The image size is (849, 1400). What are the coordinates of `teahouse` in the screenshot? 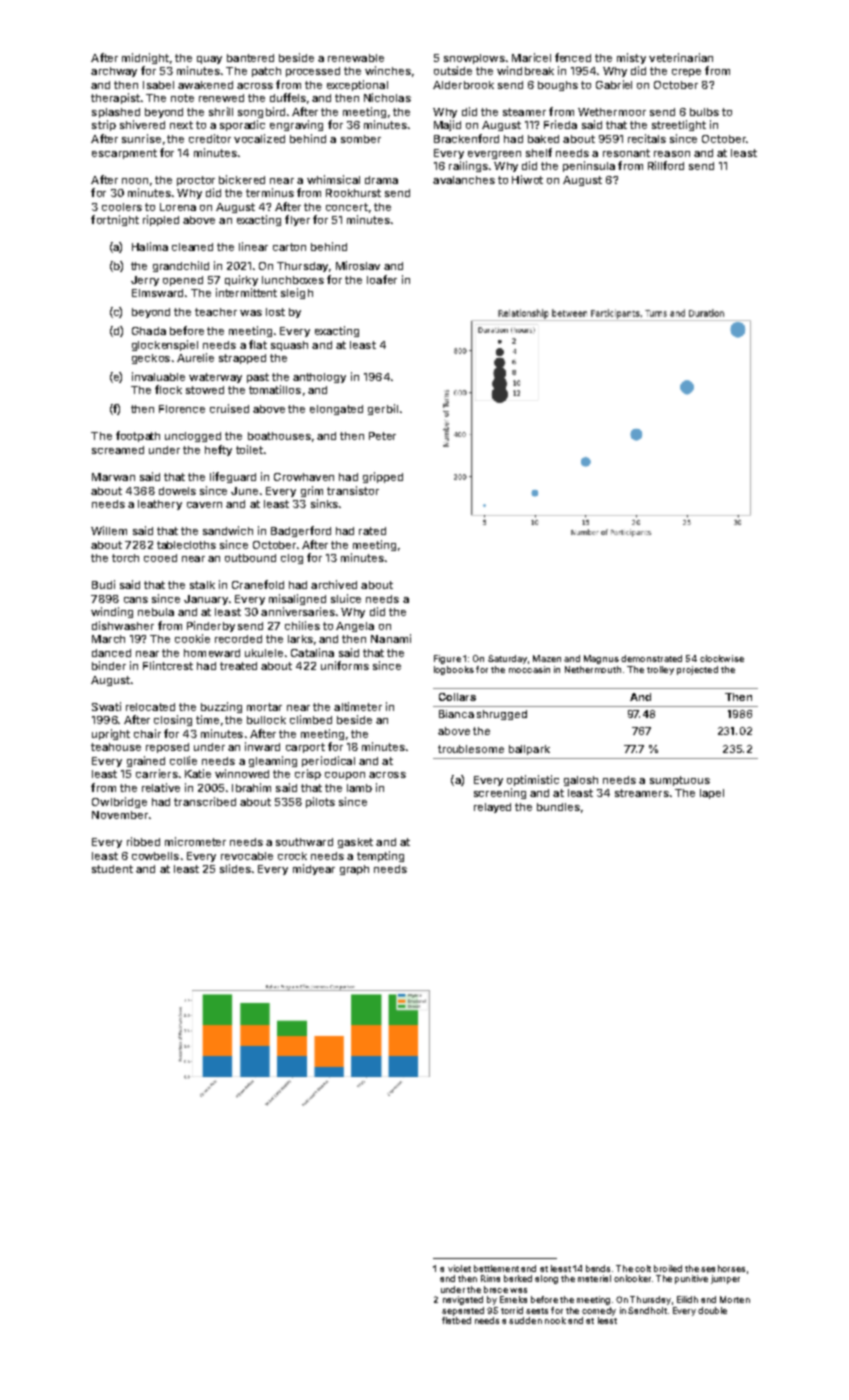 It's located at (116, 747).
